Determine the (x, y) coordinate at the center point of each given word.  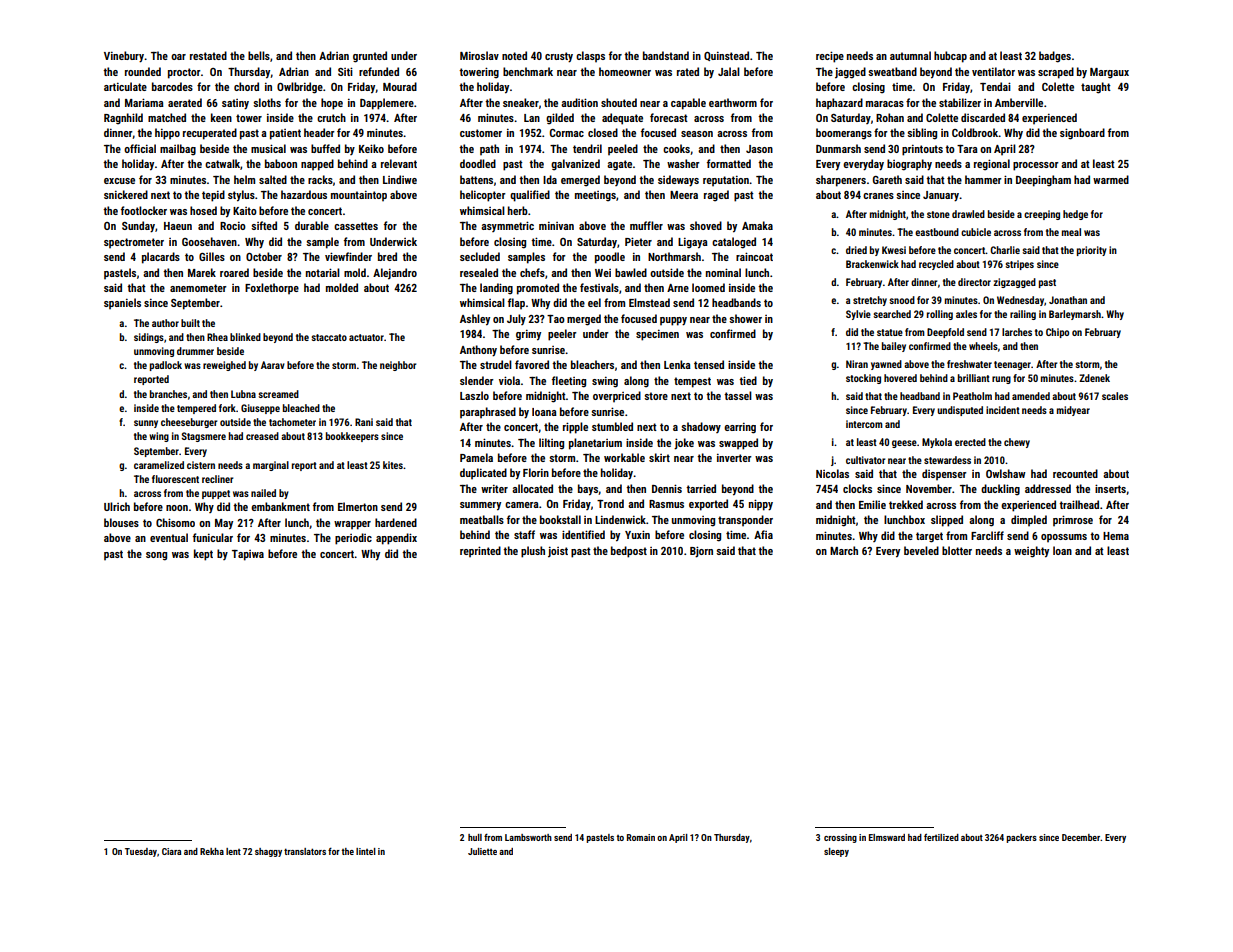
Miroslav (479, 55)
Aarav (273, 365)
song (156, 556)
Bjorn (701, 552)
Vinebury (124, 57)
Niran (857, 364)
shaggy (268, 852)
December (1081, 837)
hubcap (950, 57)
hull (475, 837)
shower (745, 318)
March (844, 550)
